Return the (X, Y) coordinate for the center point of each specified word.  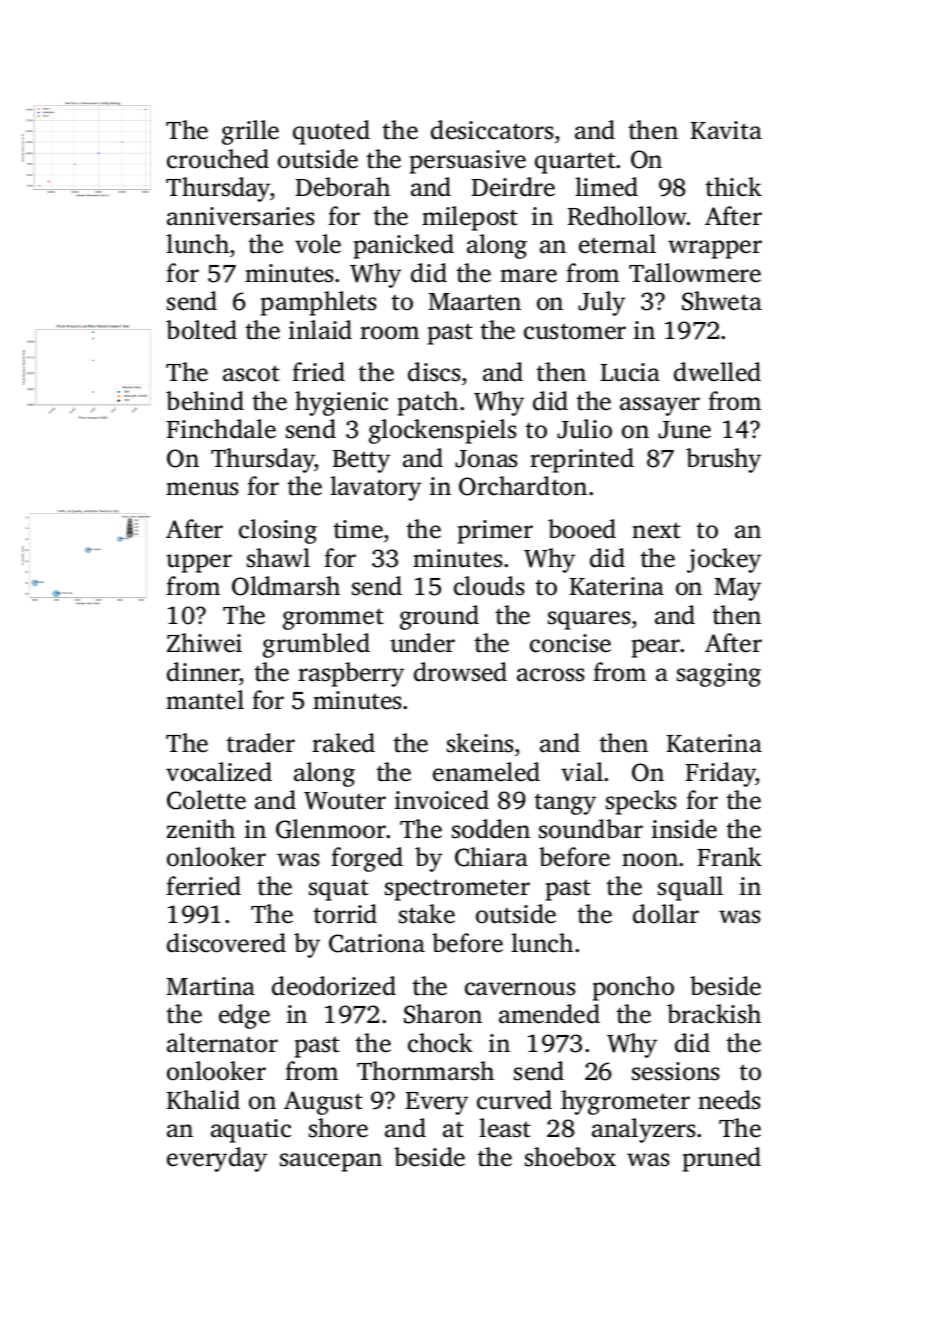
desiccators (492, 130)
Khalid (203, 1100)
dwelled (717, 372)
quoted (331, 132)
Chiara (491, 857)
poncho (633, 988)
